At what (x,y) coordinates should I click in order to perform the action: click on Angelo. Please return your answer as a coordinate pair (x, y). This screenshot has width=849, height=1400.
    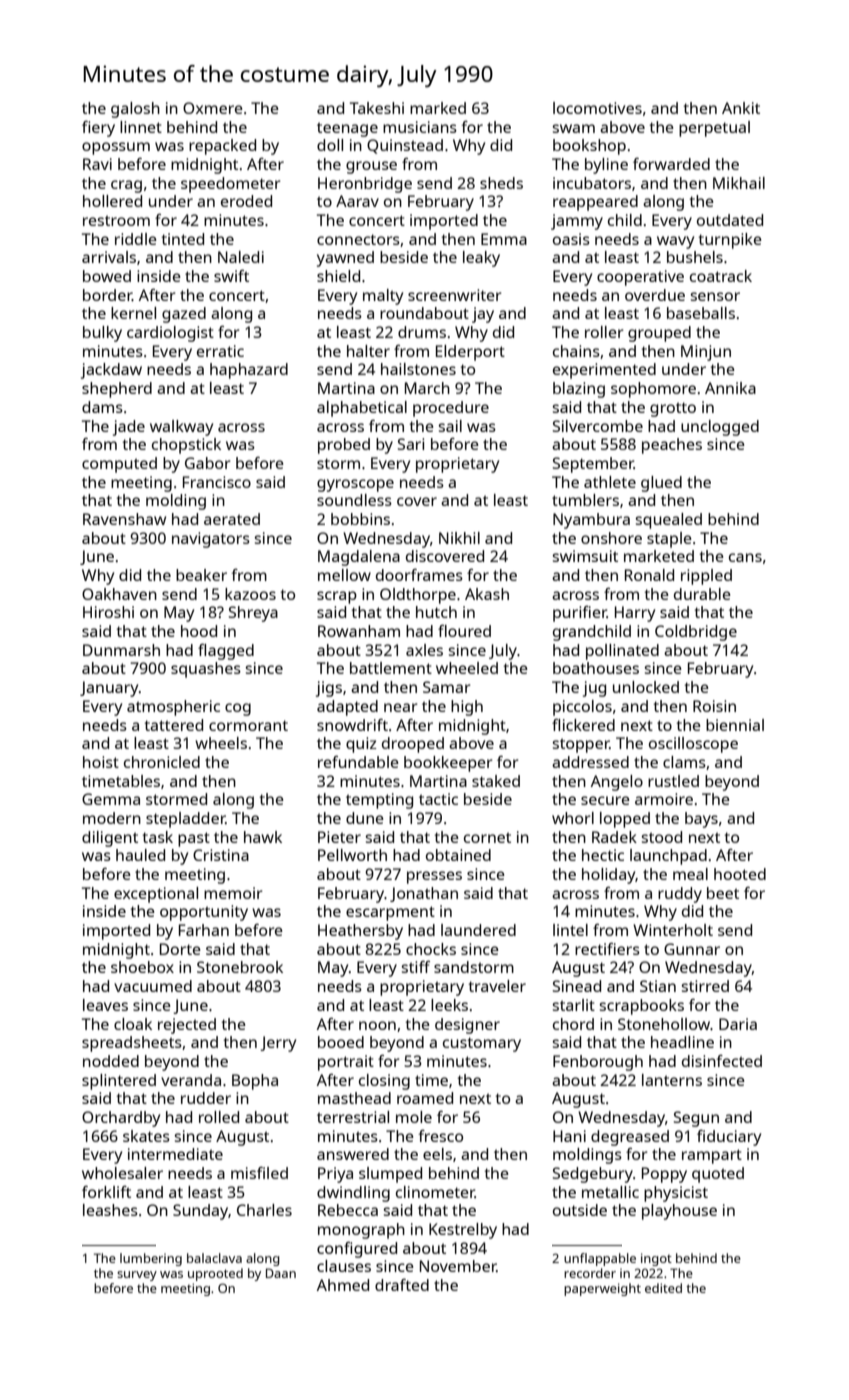
    Looking at the image, I should click on (617, 783).
